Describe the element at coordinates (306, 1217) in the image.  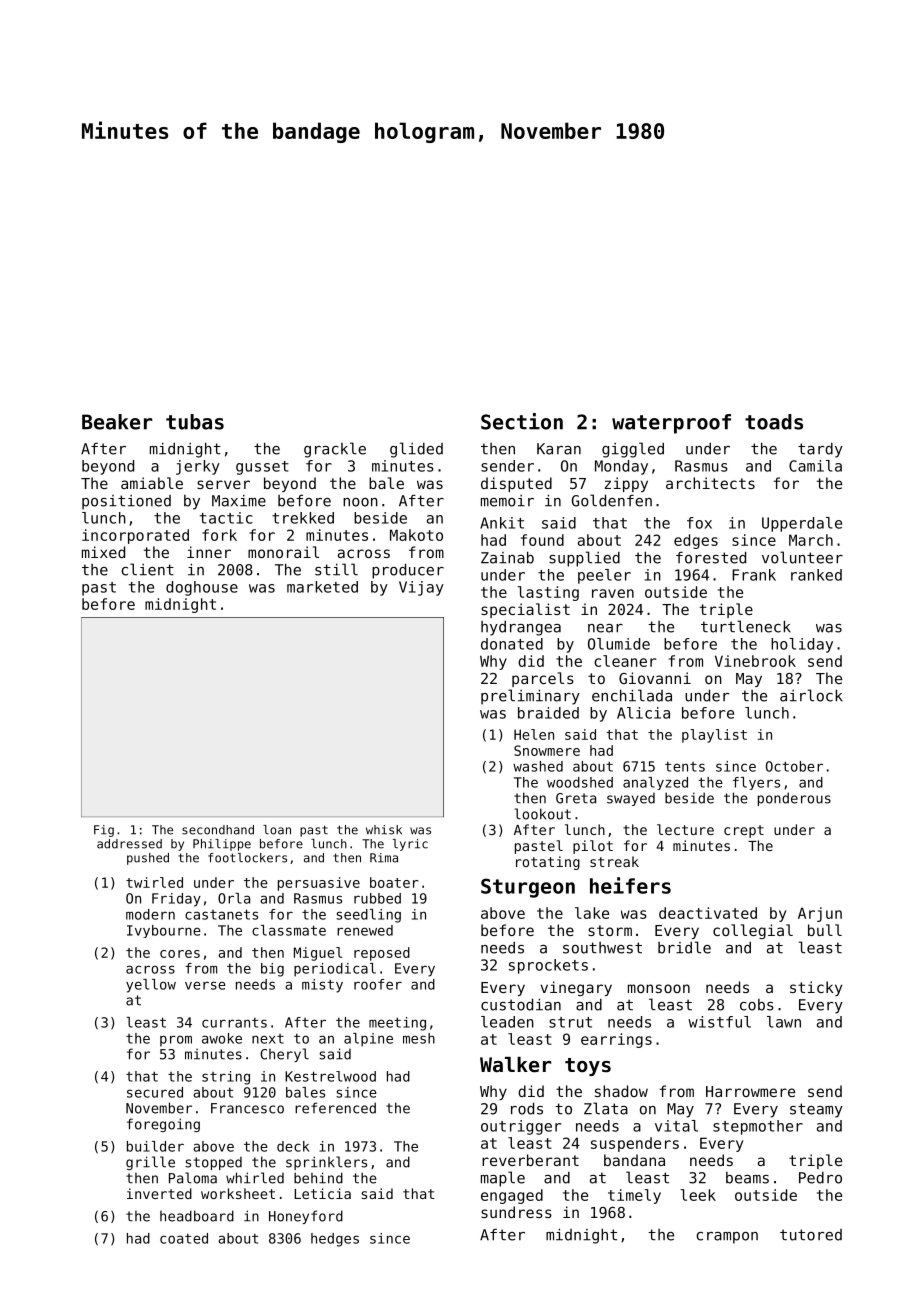
I see `Honeyford` at that location.
